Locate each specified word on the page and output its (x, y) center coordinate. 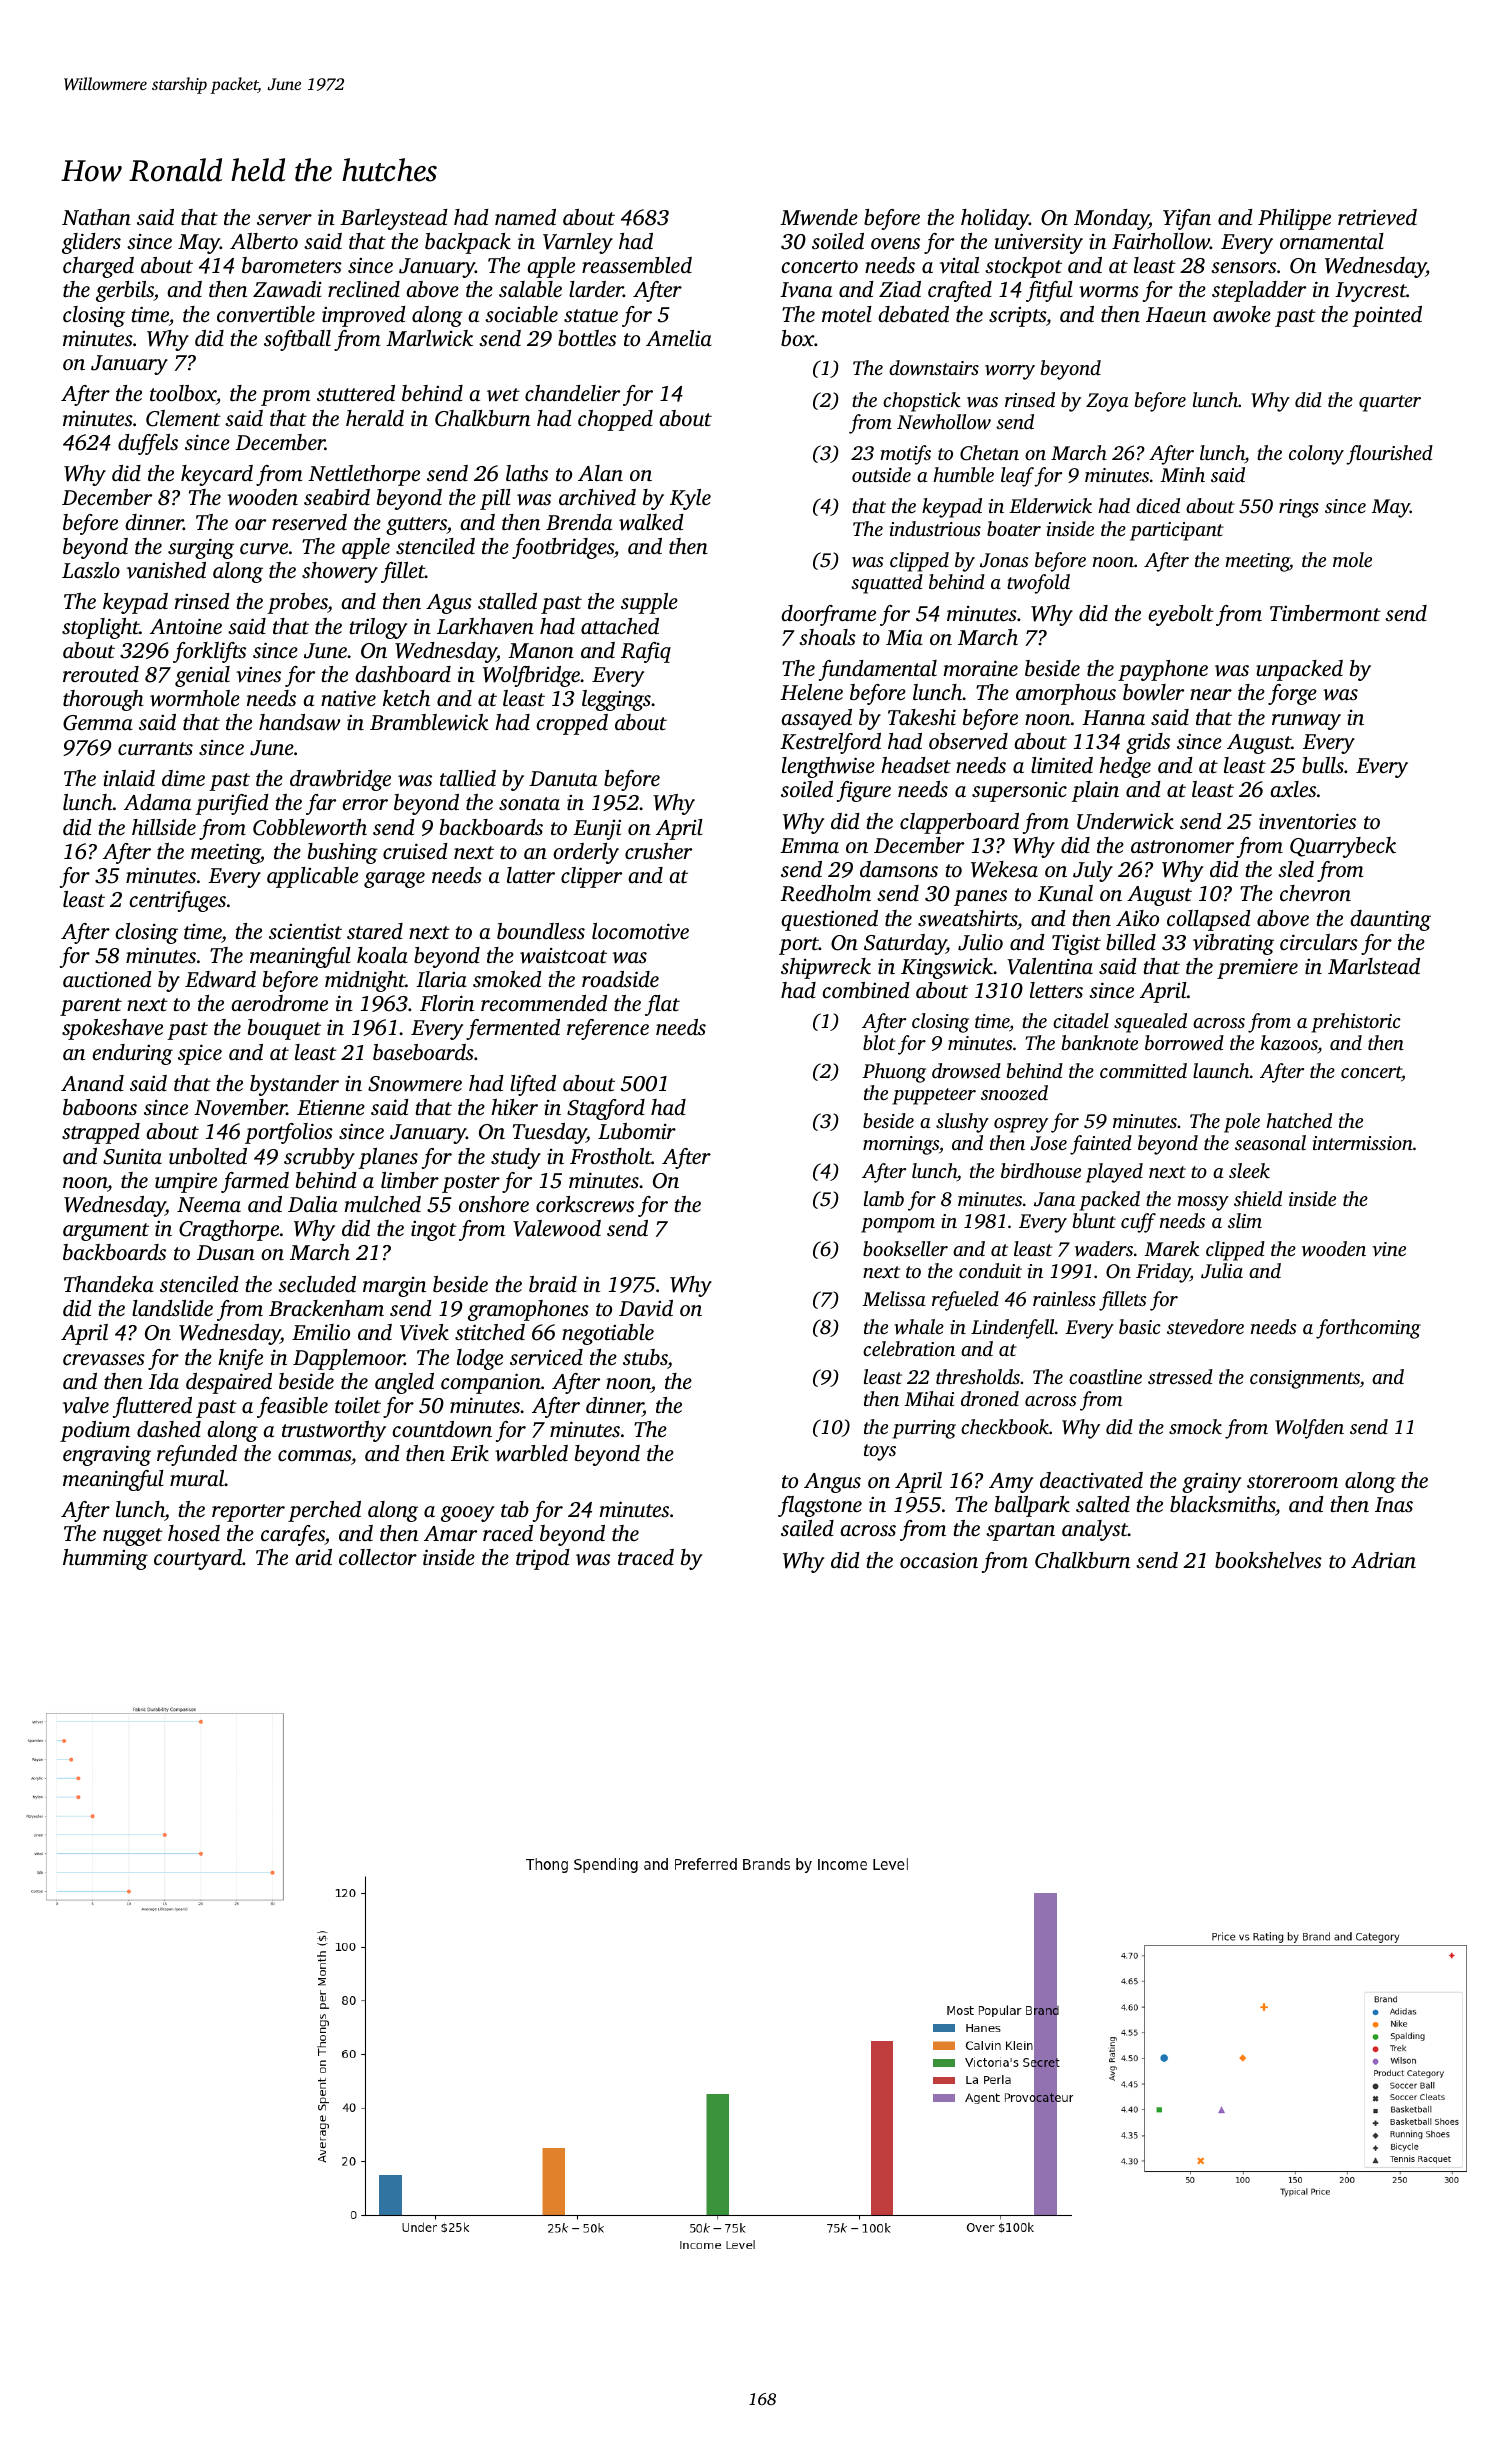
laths (527, 473)
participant (1177, 531)
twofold (1038, 584)
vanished (166, 570)
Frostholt (611, 1156)
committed (1143, 1070)
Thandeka (109, 1284)
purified (232, 804)
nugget (133, 1537)
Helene (811, 692)
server (284, 220)
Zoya (1107, 402)
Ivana (806, 290)
